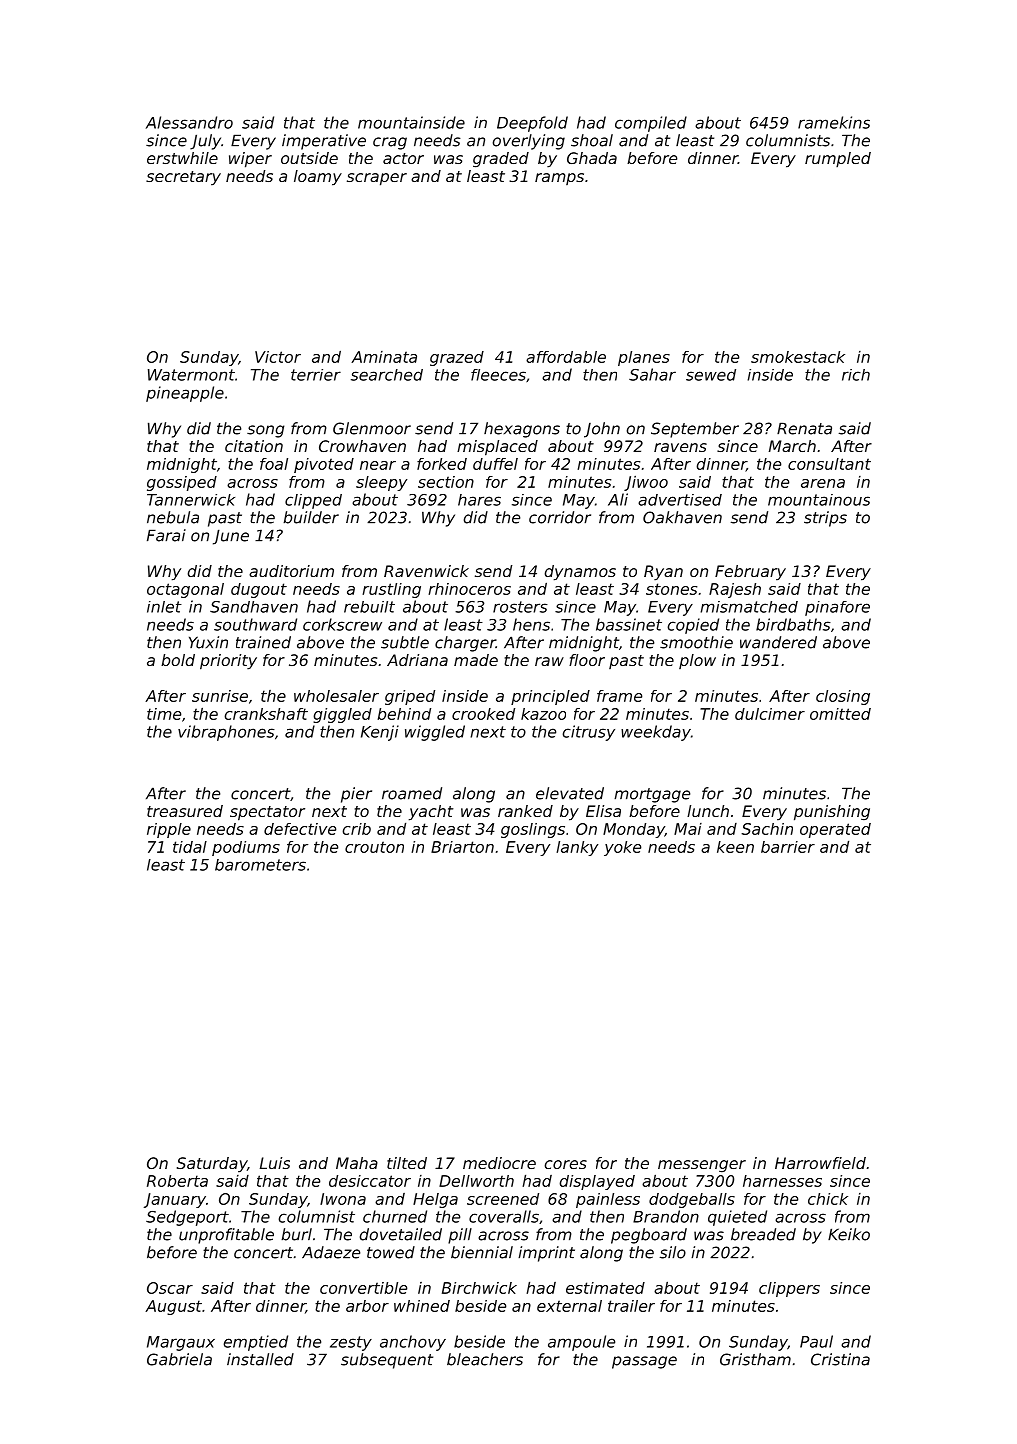 The width and height of the page is (1017, 1444). I want to click on shoal, so click(592, 140).
